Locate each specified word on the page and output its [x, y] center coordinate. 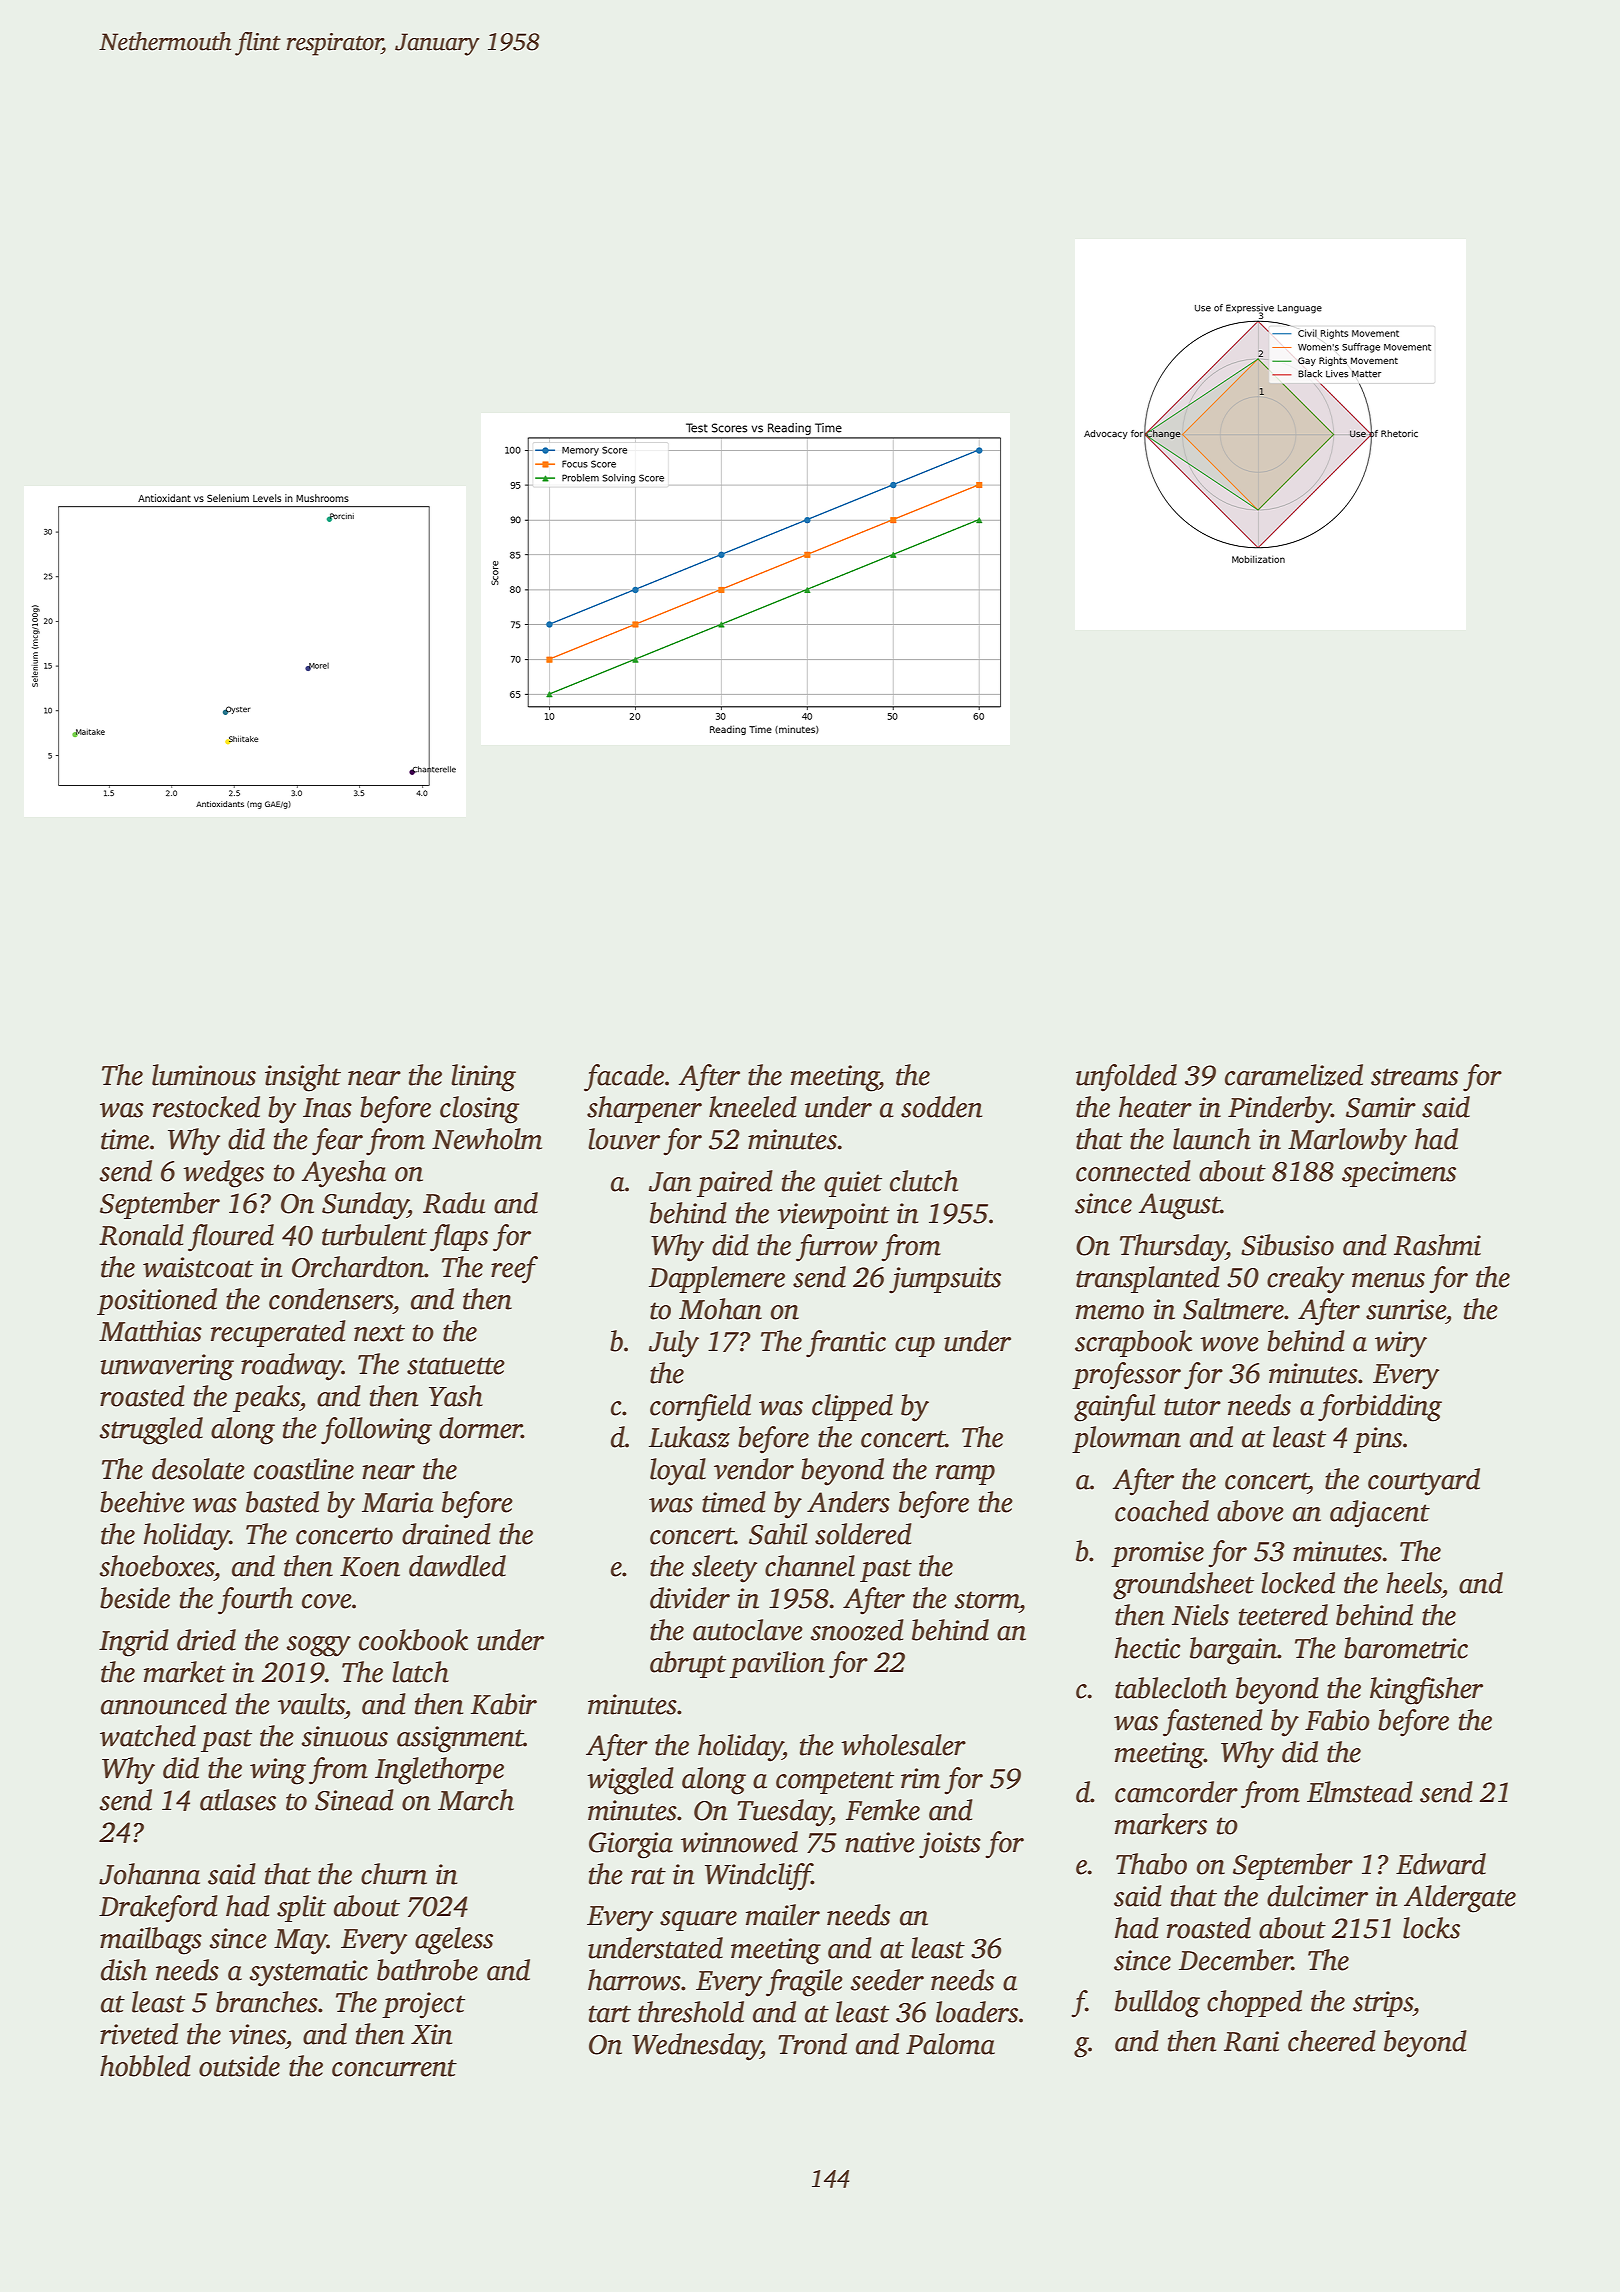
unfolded [1126, 1078]
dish [124, 1970]
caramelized [1294, 1075]
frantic [846, 1344]
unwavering [167, 1367]
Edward [1441, 1864]
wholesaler [903, 1745]
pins [1377, 1440]
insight [303, 1078]
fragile [804, 1983]
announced [164, 1704]
